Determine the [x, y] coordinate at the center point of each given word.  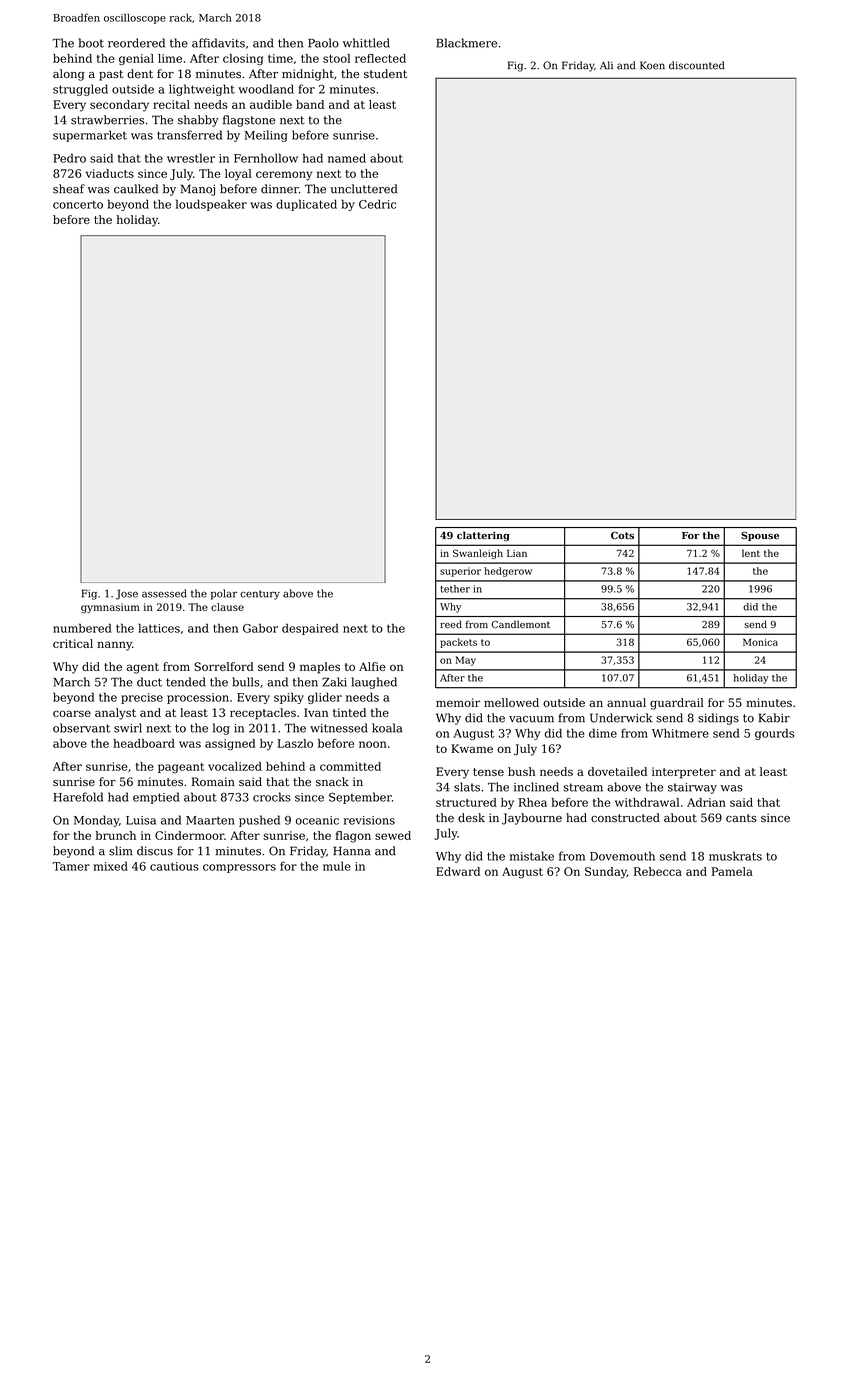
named [347, 158]
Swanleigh [478, 554]
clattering [483, 536]
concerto [78, 205]
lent [751, 553]
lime [170, 58]
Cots [622, 535]
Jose [127, 595]
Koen [652, 65]
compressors [239, 868]
